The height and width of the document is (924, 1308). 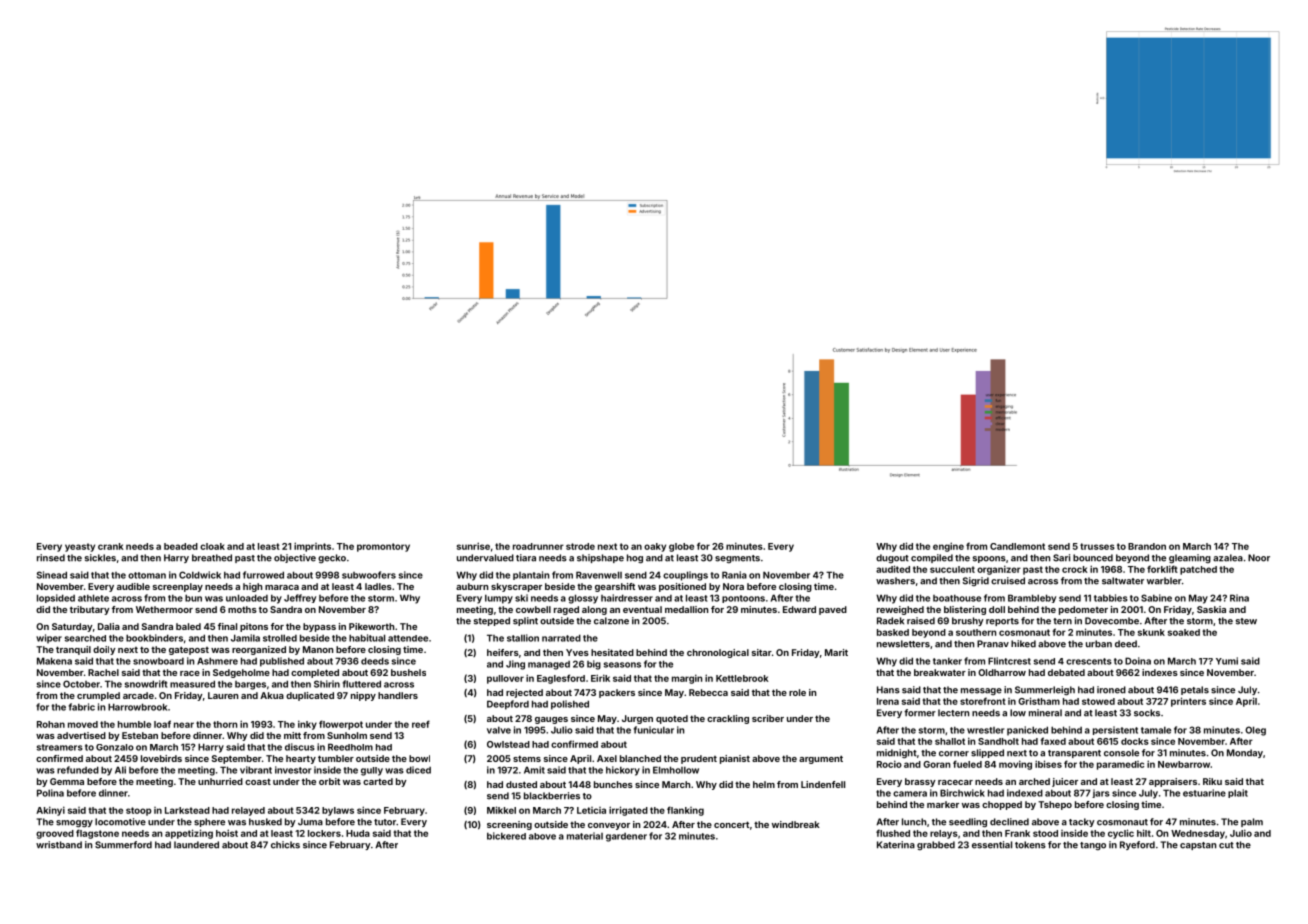 I want to click on Rebecca, so click(x=708, y=692).
